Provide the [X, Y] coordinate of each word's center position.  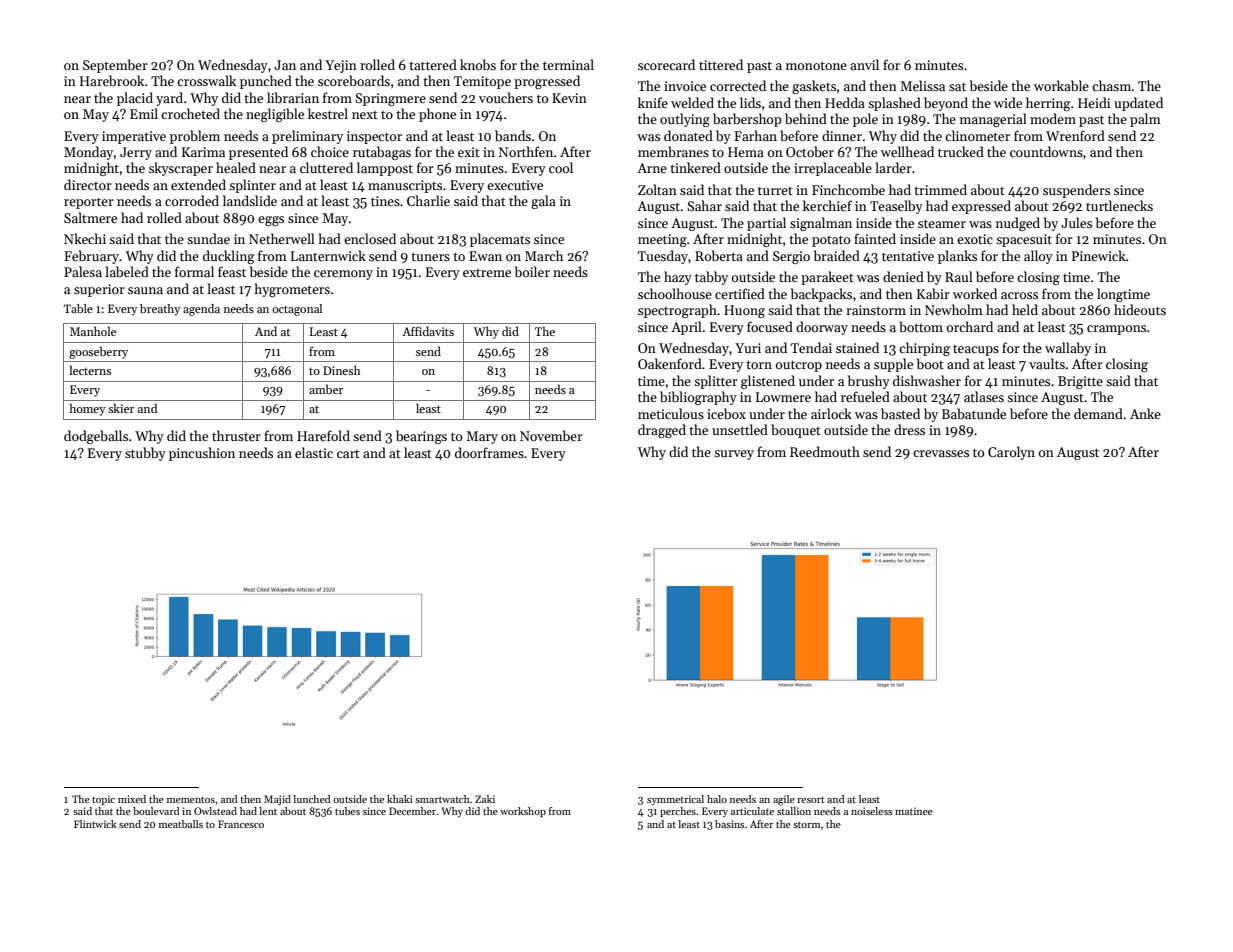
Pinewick [1099, 255]
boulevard [156, 811]
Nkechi [85, 238]
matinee [914, 811]
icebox [726, 413]
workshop [523, 812]
